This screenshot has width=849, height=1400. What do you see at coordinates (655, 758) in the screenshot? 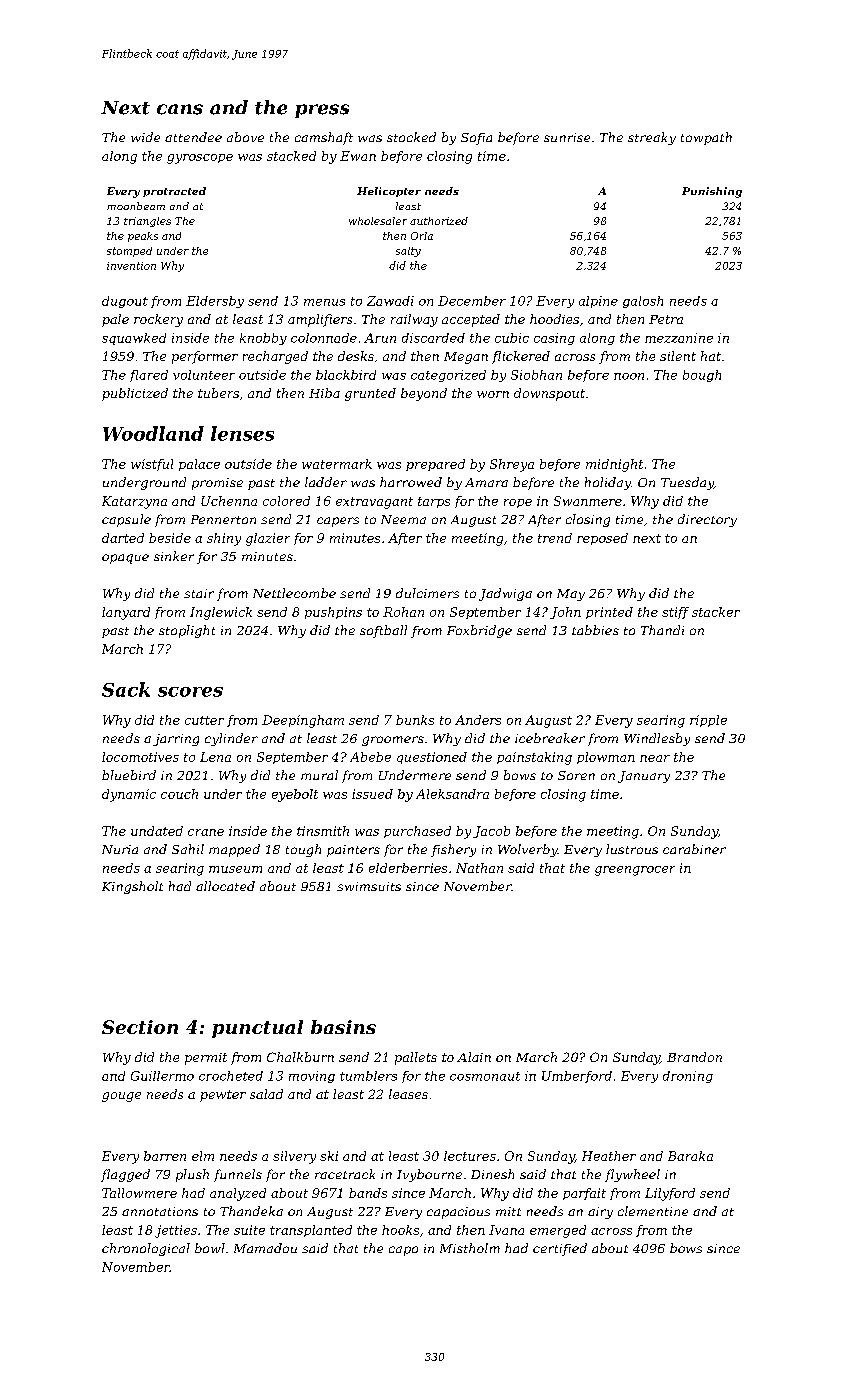
I see `near` at bounding box center [655, 758].
